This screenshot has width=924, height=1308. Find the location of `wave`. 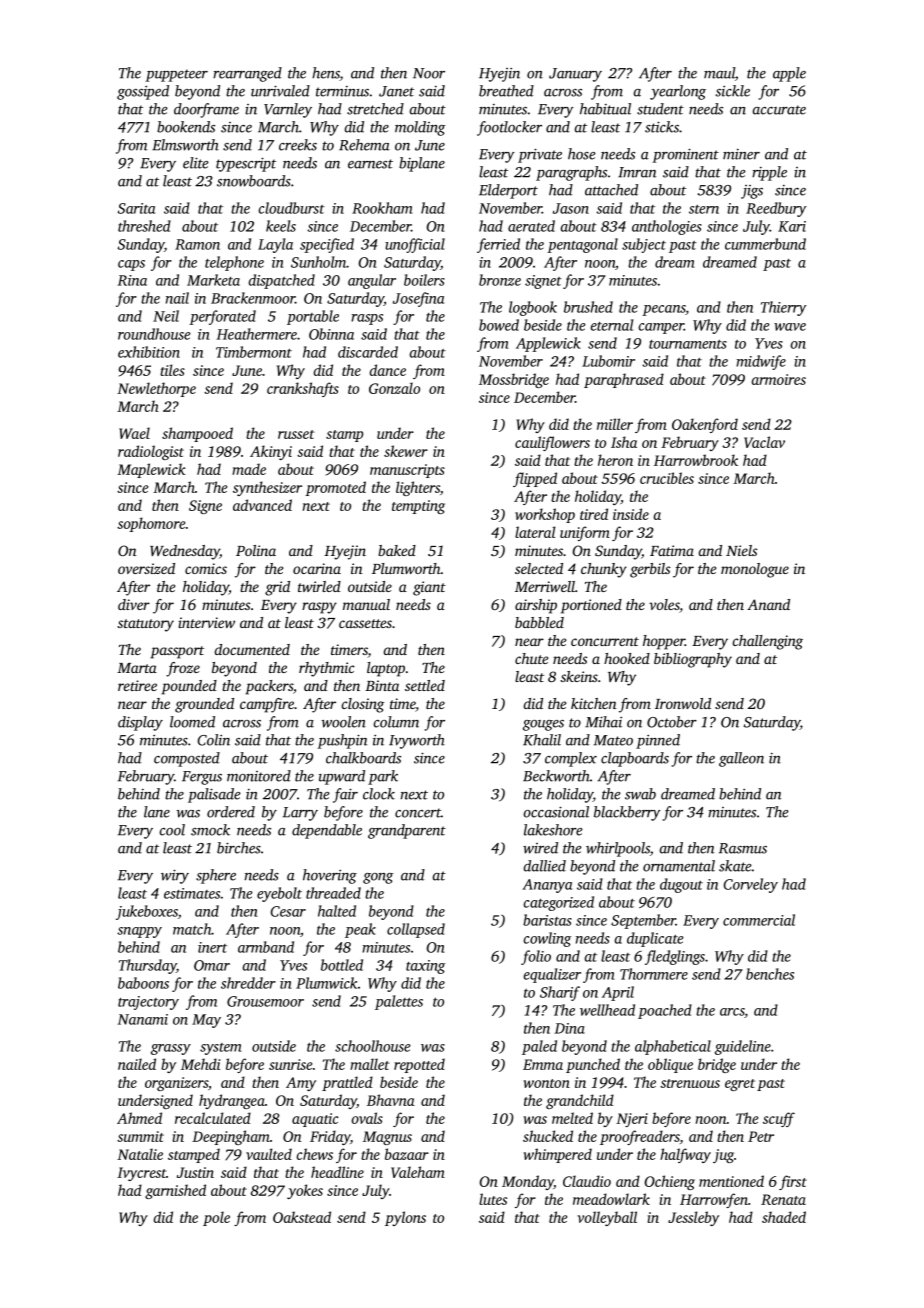

wave is located at coordinates (790, 327).
